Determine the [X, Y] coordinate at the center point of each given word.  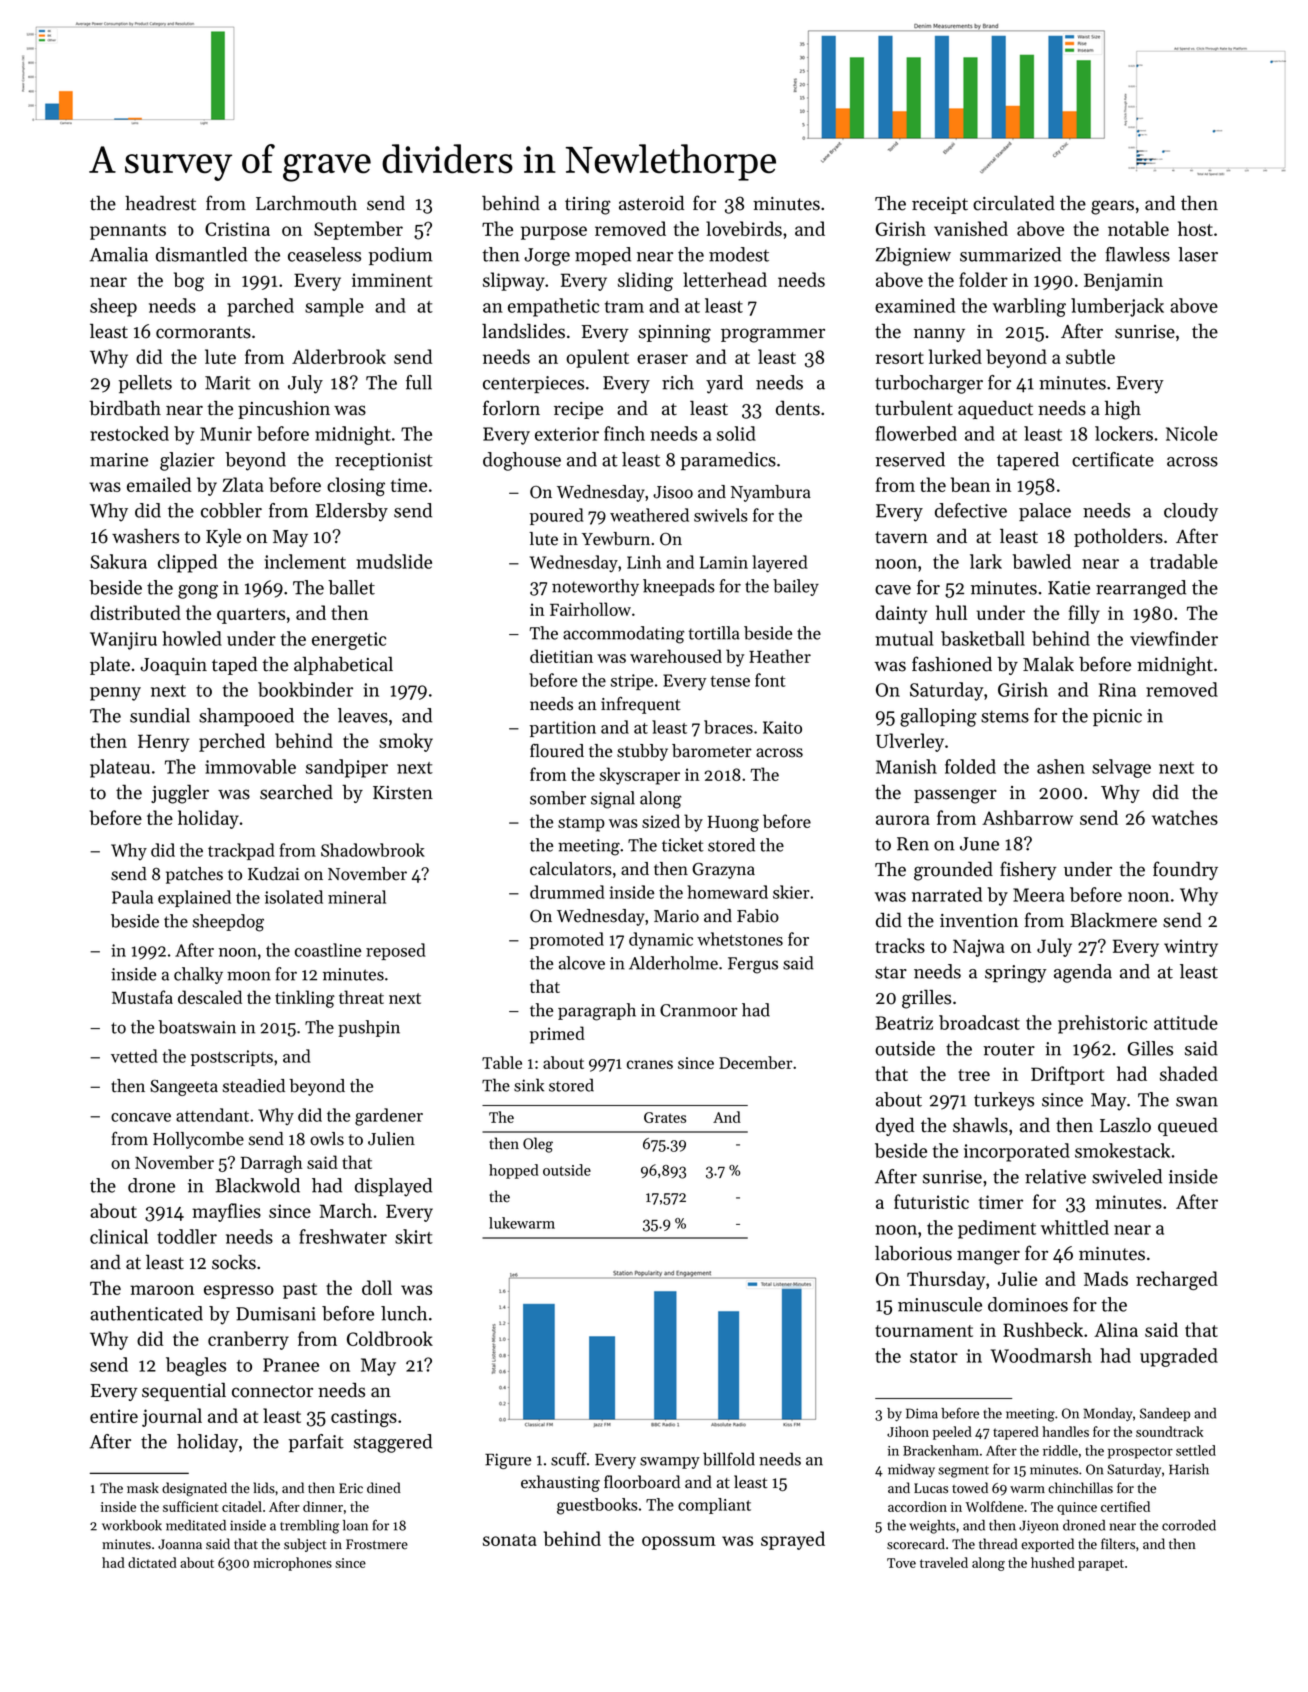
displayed [393, 1187]
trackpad [241, 851]
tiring [588, 206]
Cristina [237, 229]
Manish [906, 766]
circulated [1014, 203]
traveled [944, 1562]
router [1009, 1049]
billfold [729, 1459]
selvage [1121, 768]
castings [364, 1418]
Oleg [538, 1145]
